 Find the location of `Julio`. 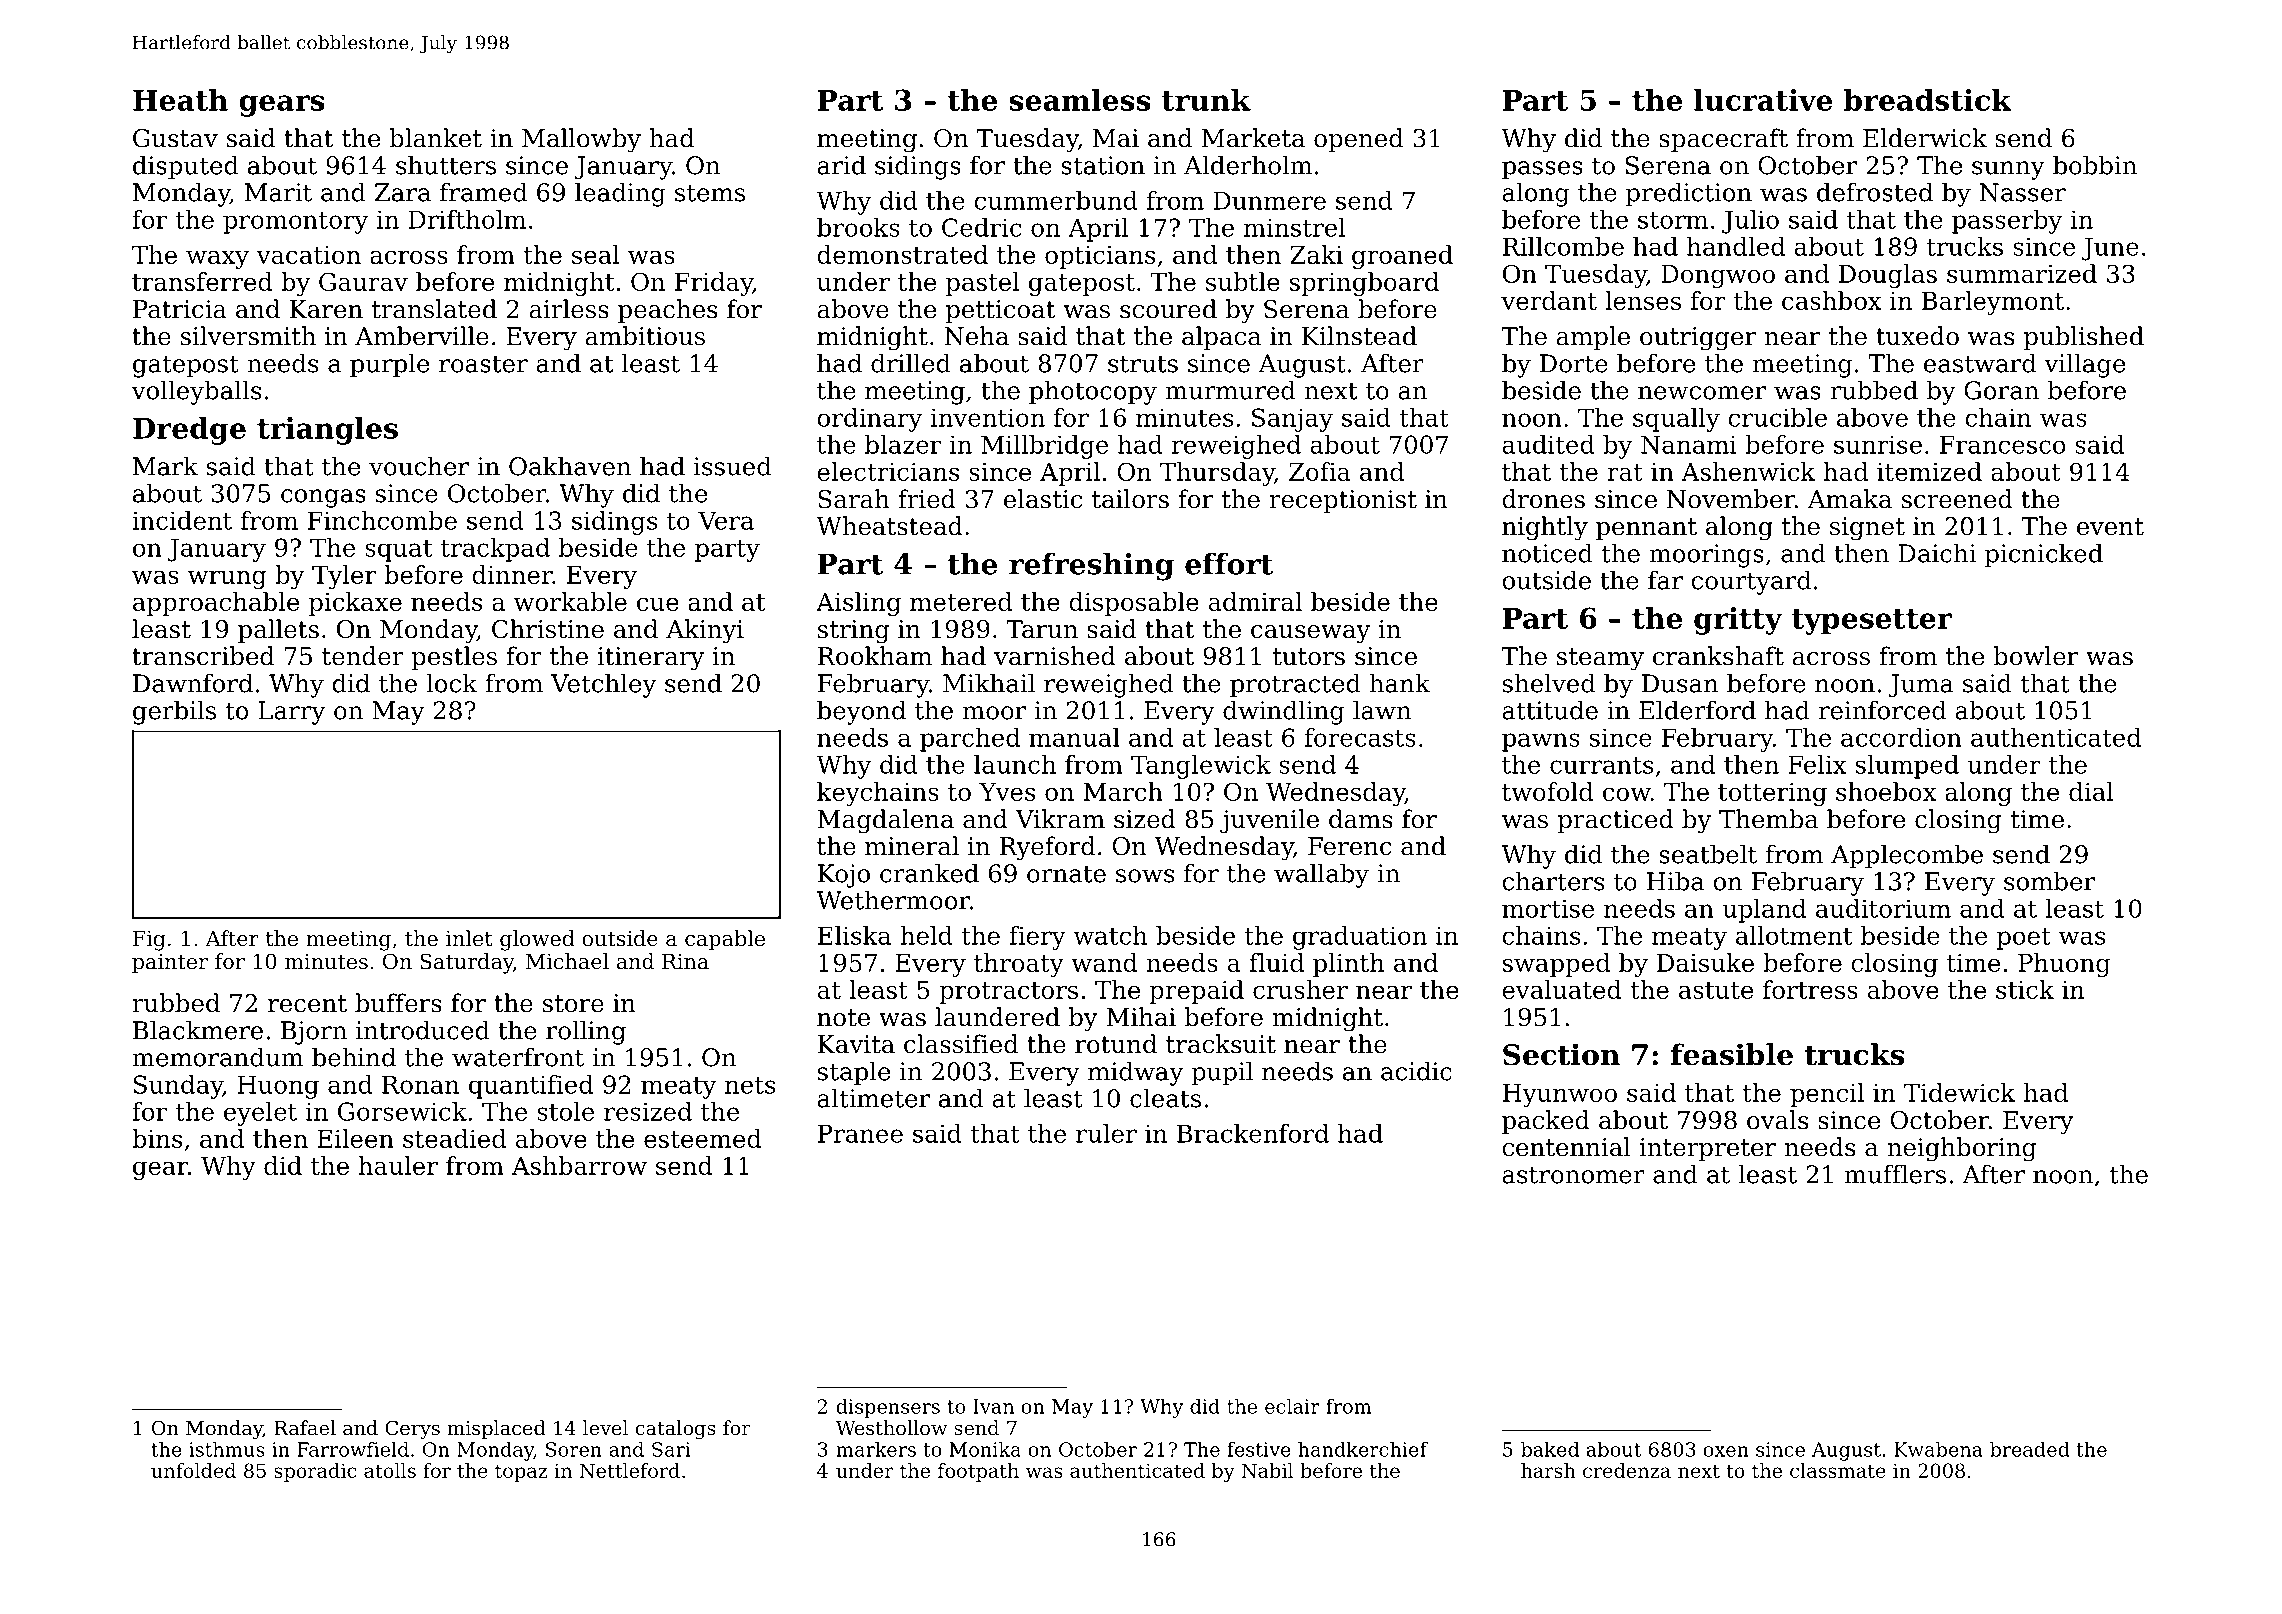

Julio is located at coordinates (1750, 222).
